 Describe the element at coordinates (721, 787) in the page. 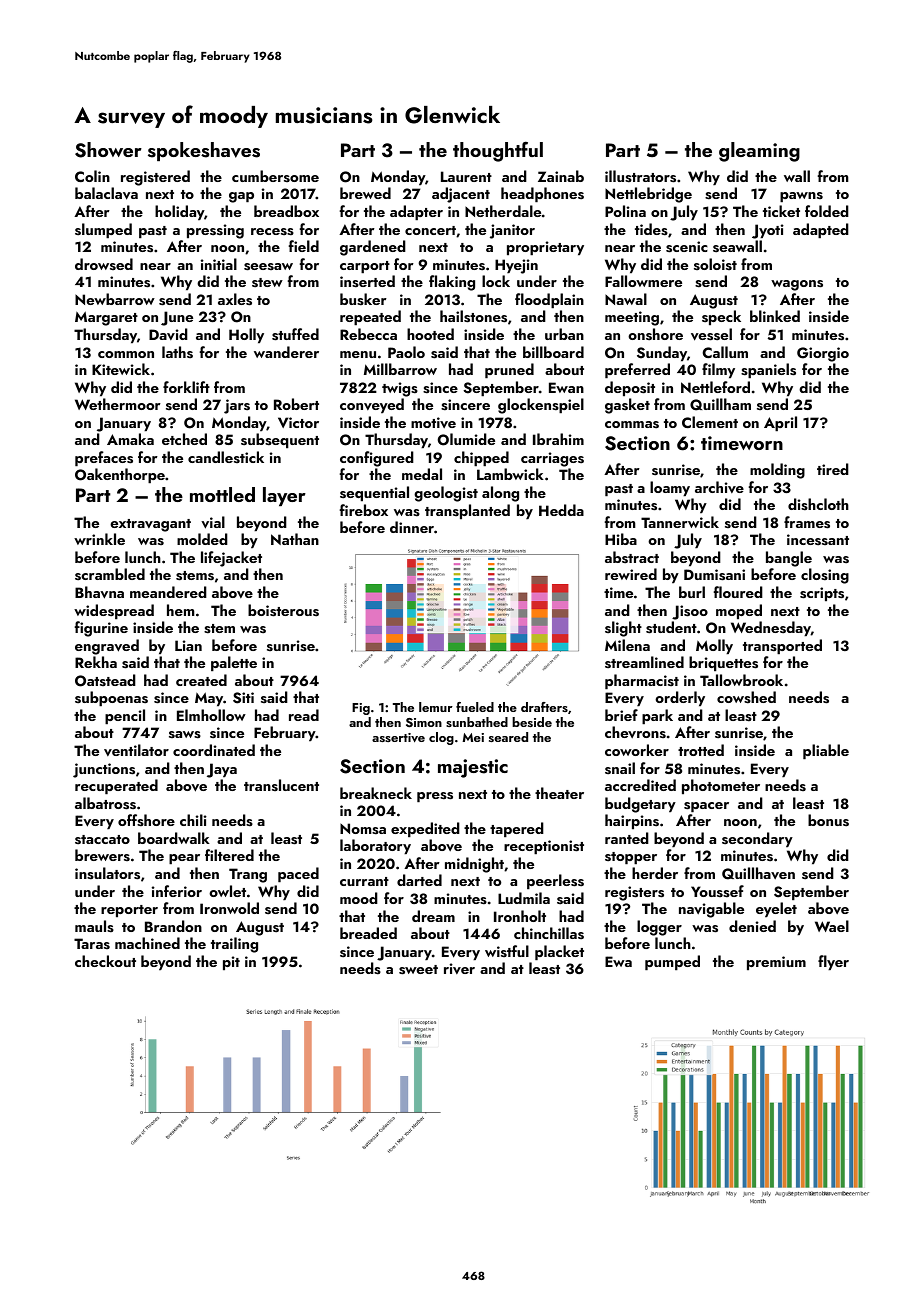

I see `photometer` at that location.
